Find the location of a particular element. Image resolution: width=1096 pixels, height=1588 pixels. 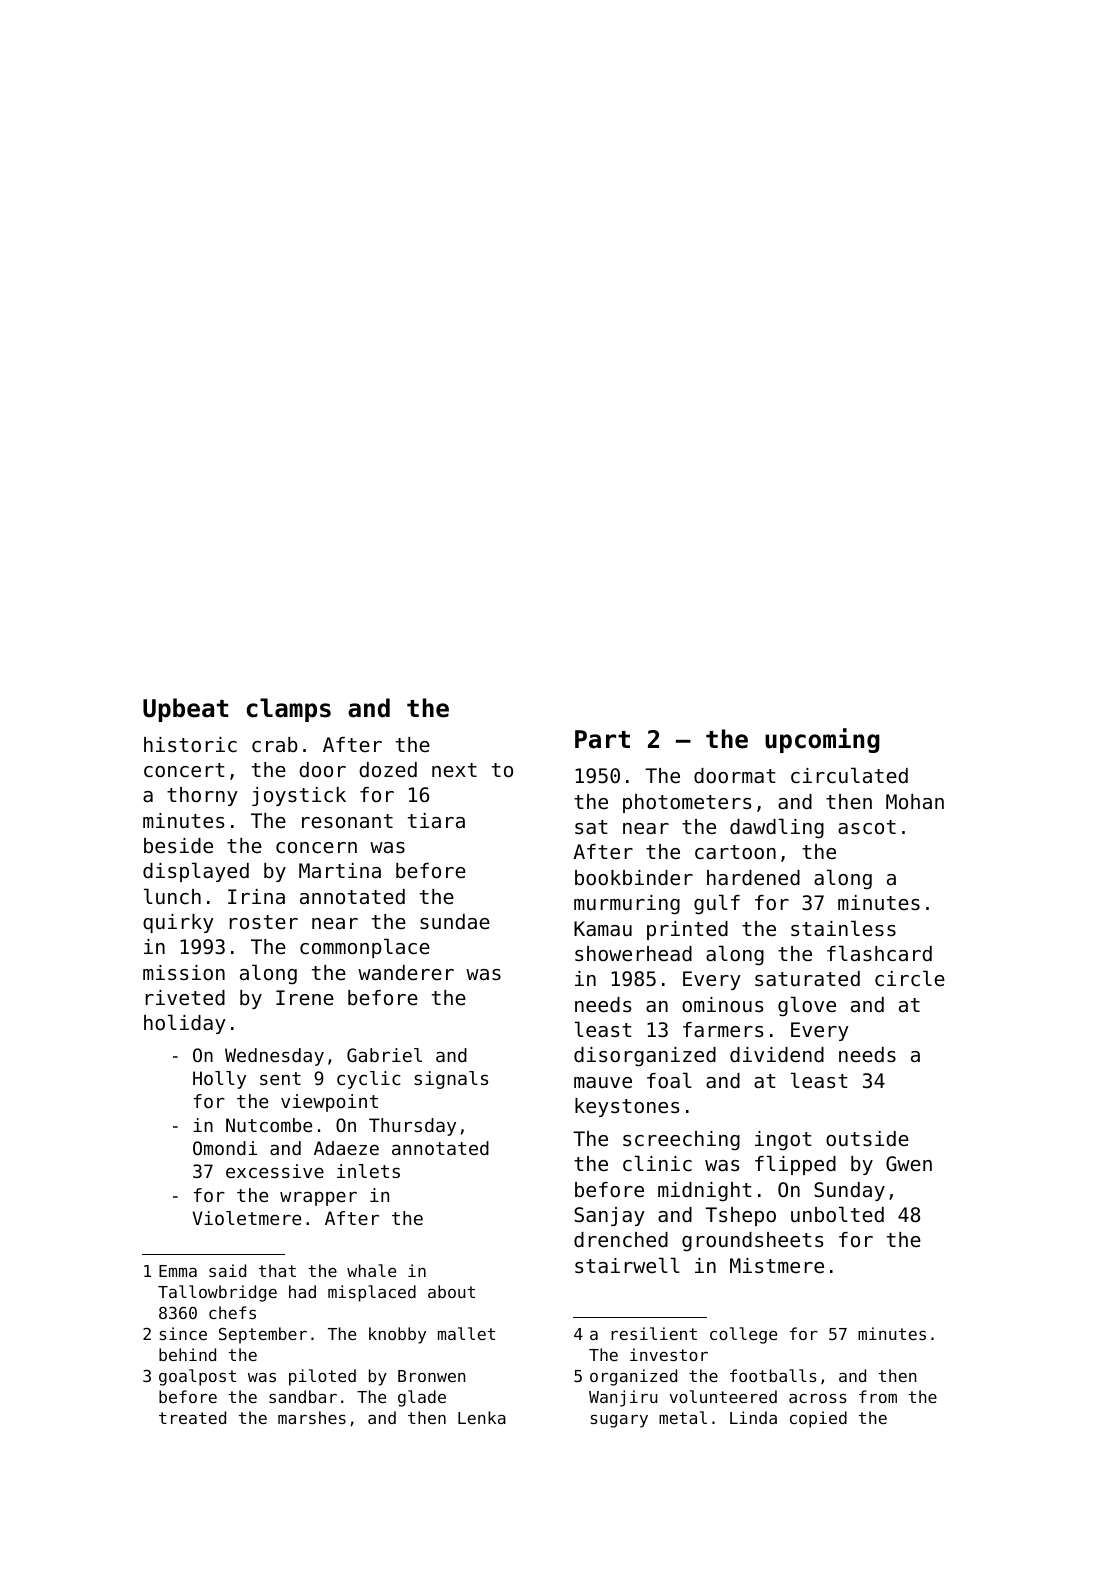

goalpost is located at coordinates (197, 1377).
